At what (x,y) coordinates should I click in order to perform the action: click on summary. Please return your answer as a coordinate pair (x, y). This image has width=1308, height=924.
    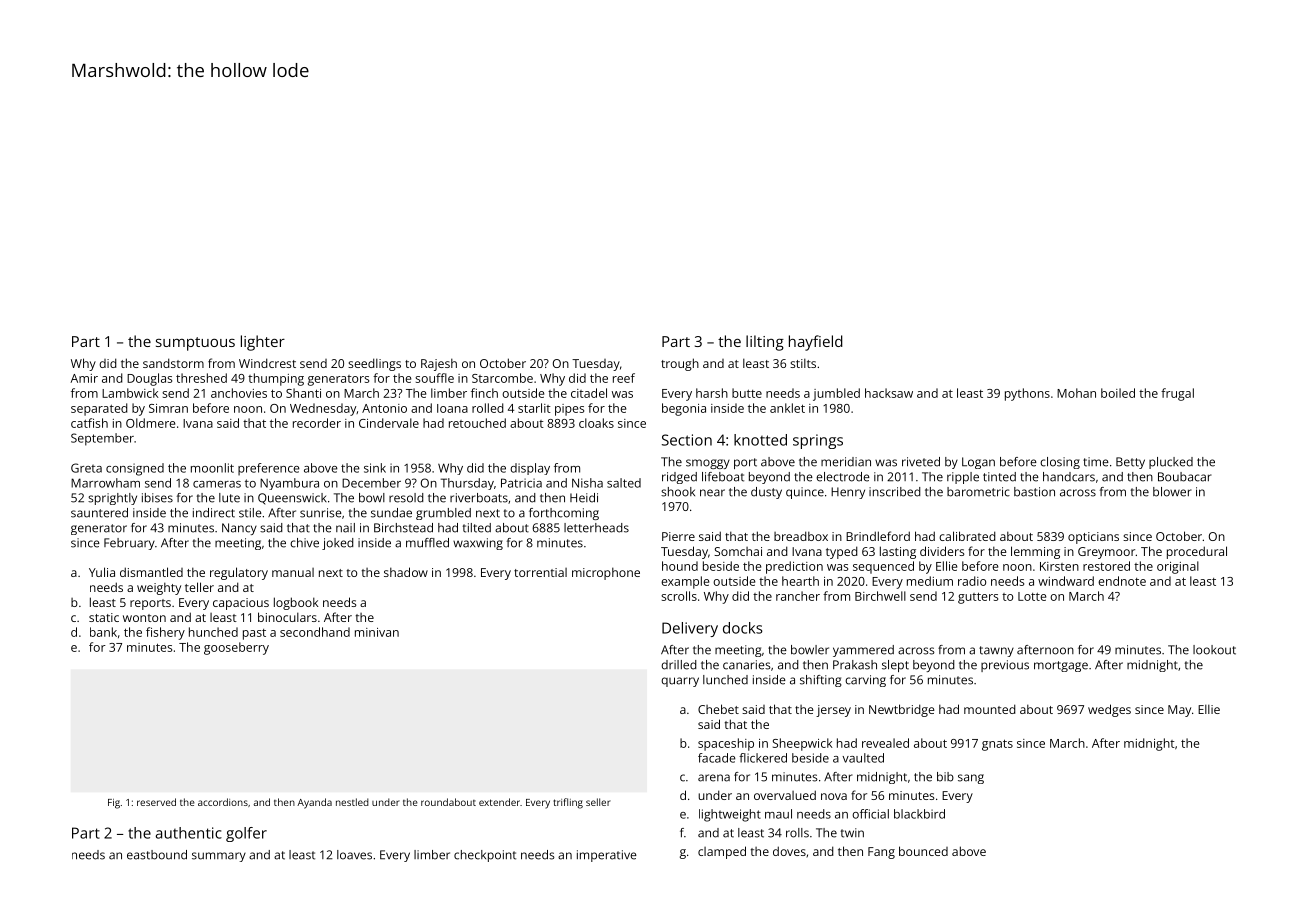
    Looking at the image, I should click on (219, 857).
